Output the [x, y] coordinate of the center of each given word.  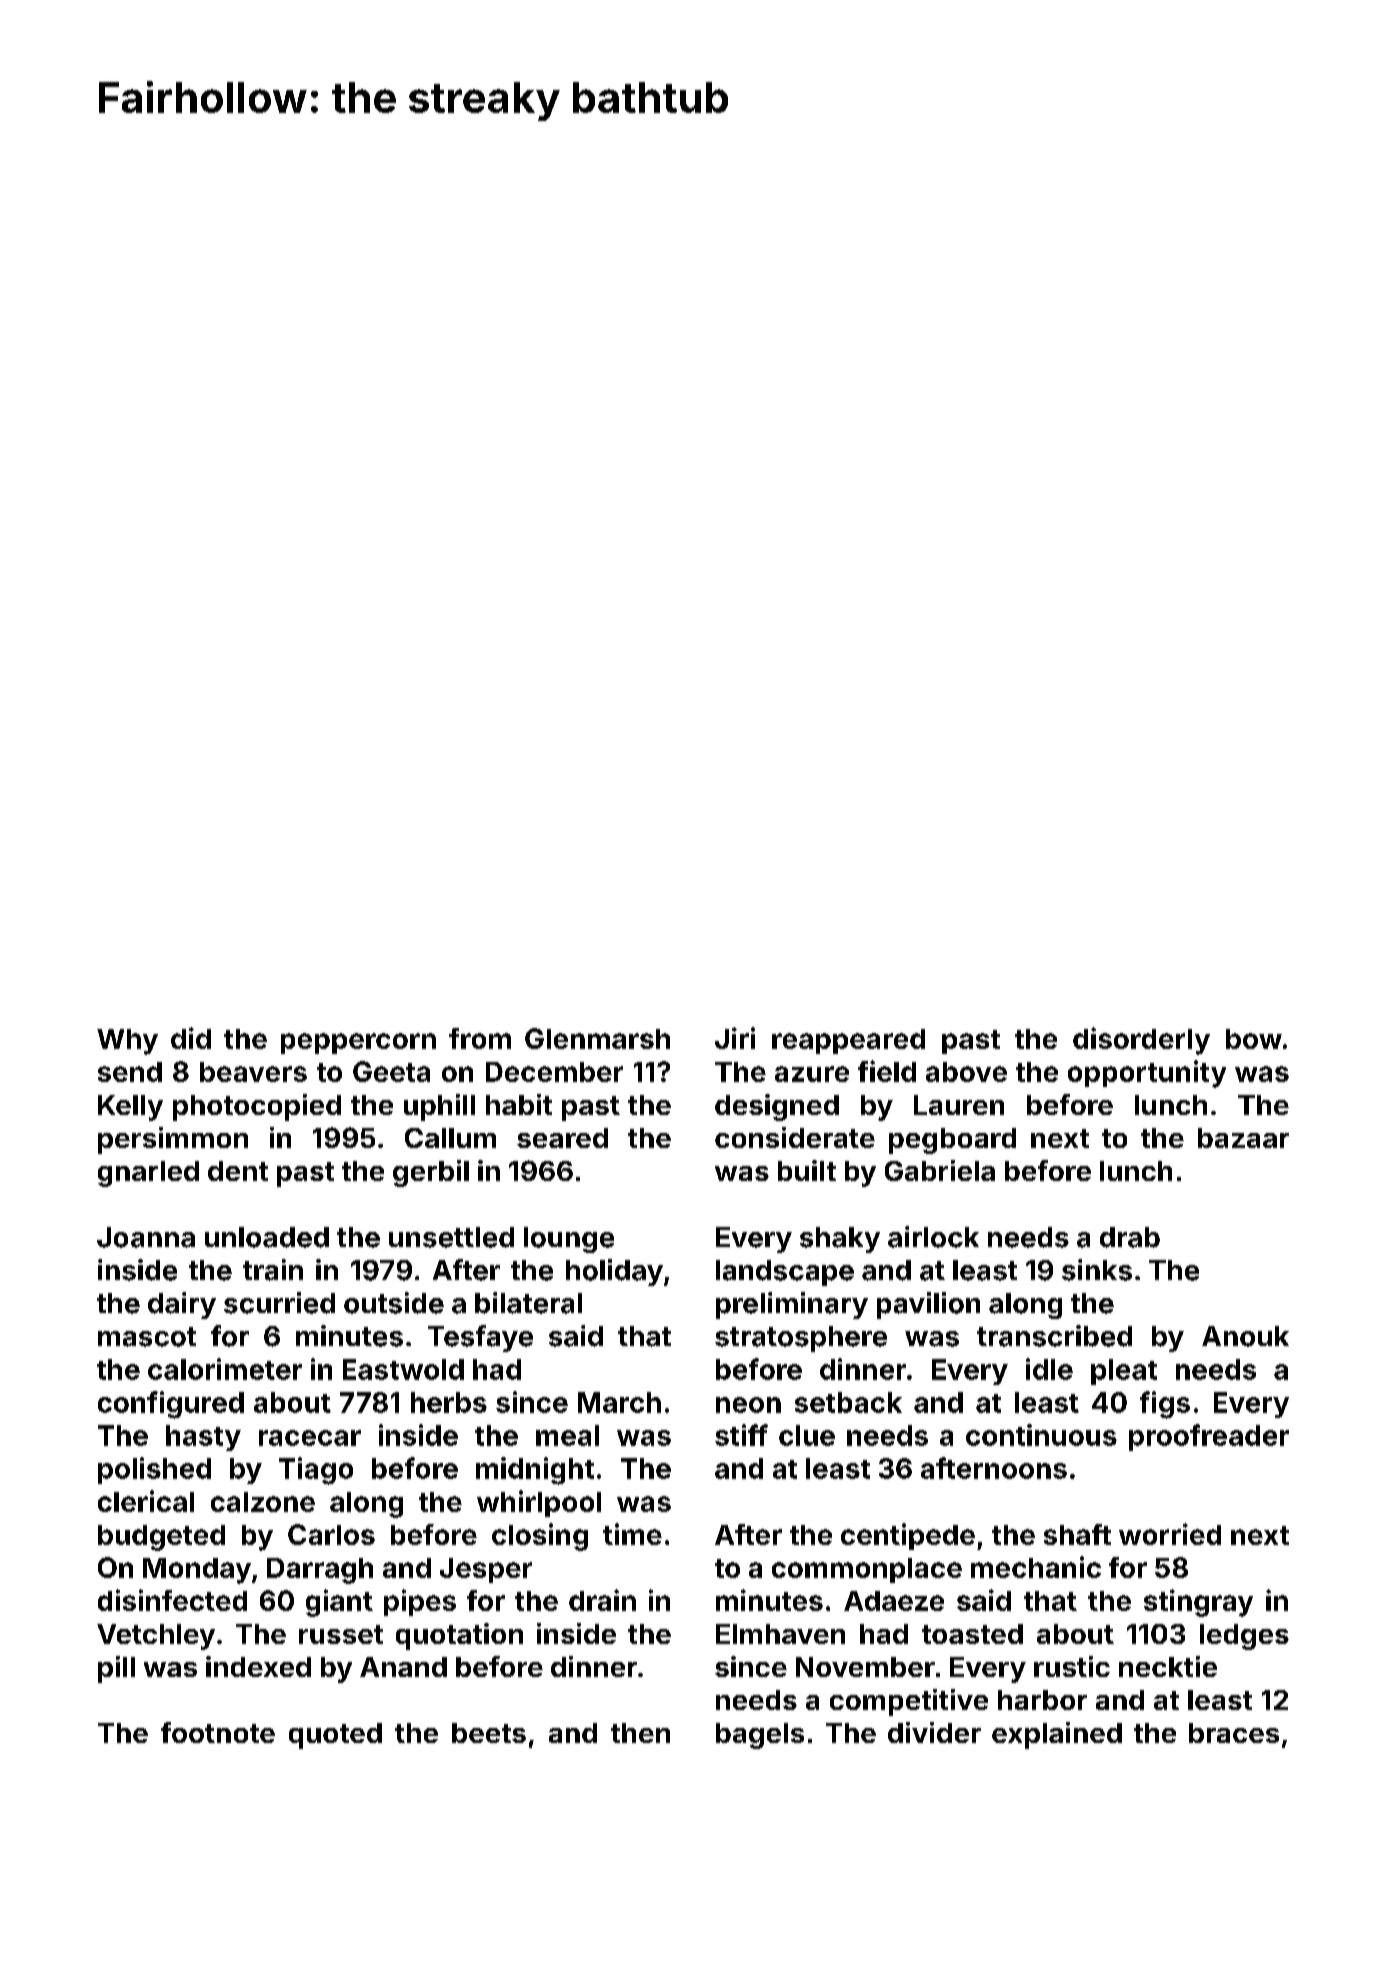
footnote [218, 1732]
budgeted [161, 1538]
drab [1130, 1237]
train [273, 1270]
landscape [785, 1273]
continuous [1041, 1435]
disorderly [1141, 1041]
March [619, 1402]
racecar [310, 1438]
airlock [933, 1237]
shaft [1077, 1534]
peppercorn [358, 1043]
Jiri [735, 1038]
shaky [840, 1240]
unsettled [451, 1237]
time [632, 1534]
